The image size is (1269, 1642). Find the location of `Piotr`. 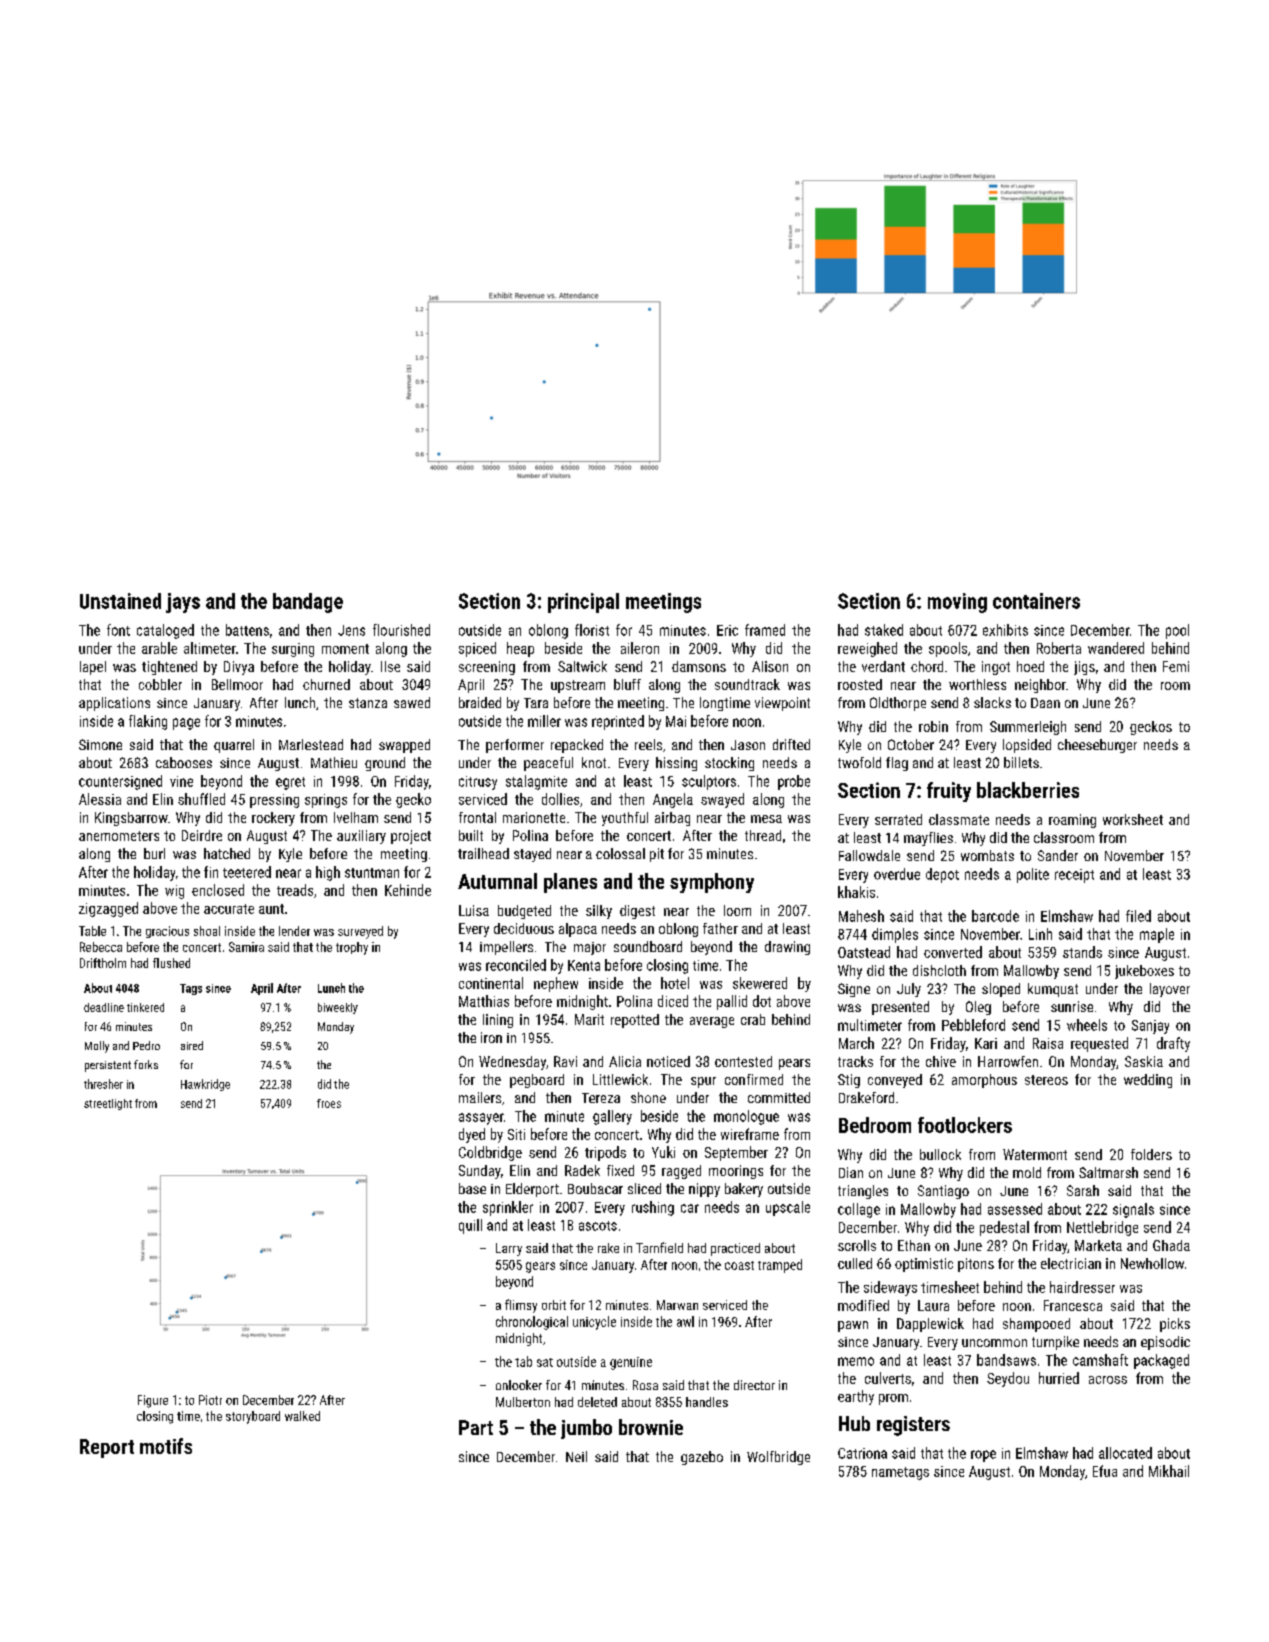

Piotr is located at coordinates (210, 1400).
